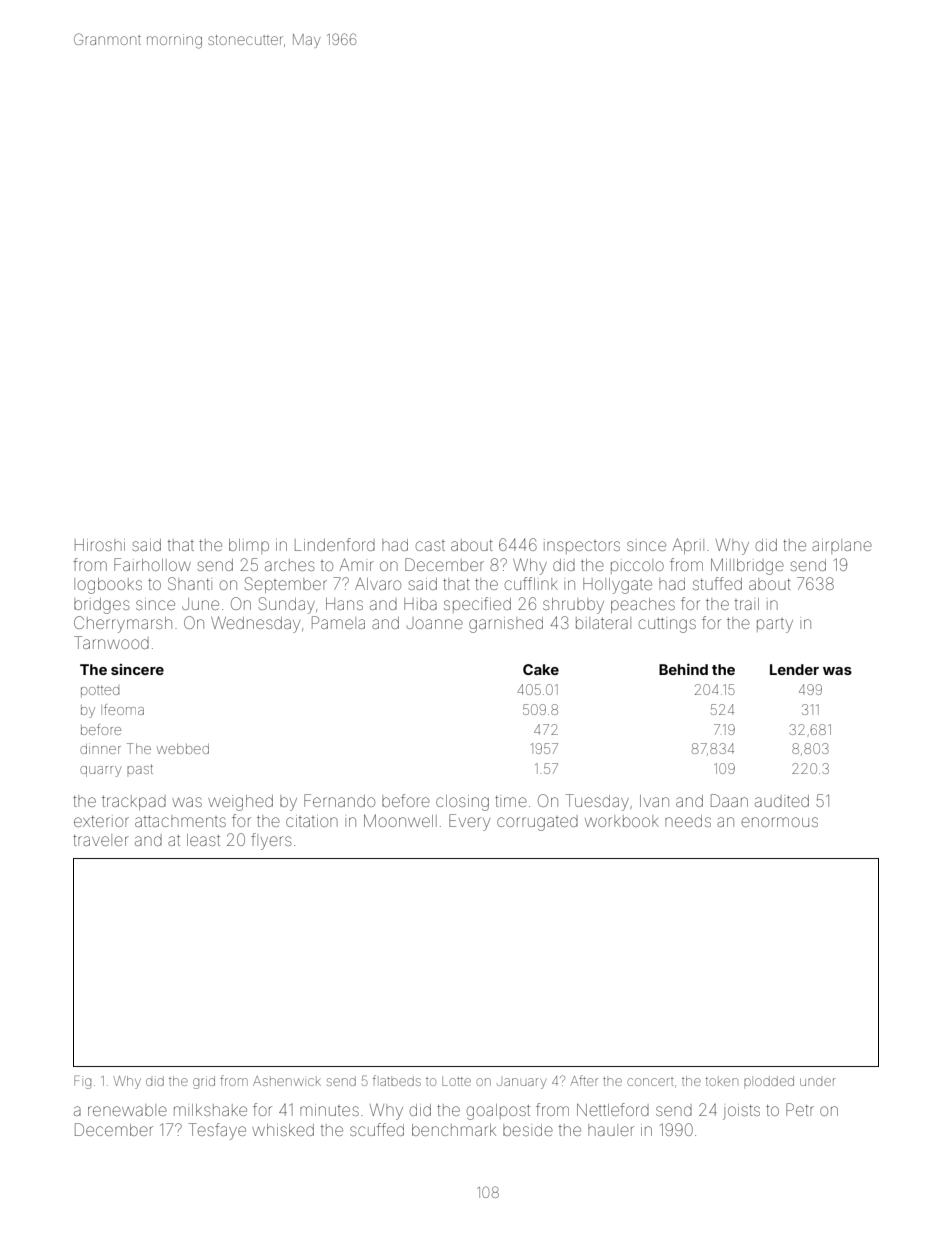  I want to click on June, so click(200, 604).
